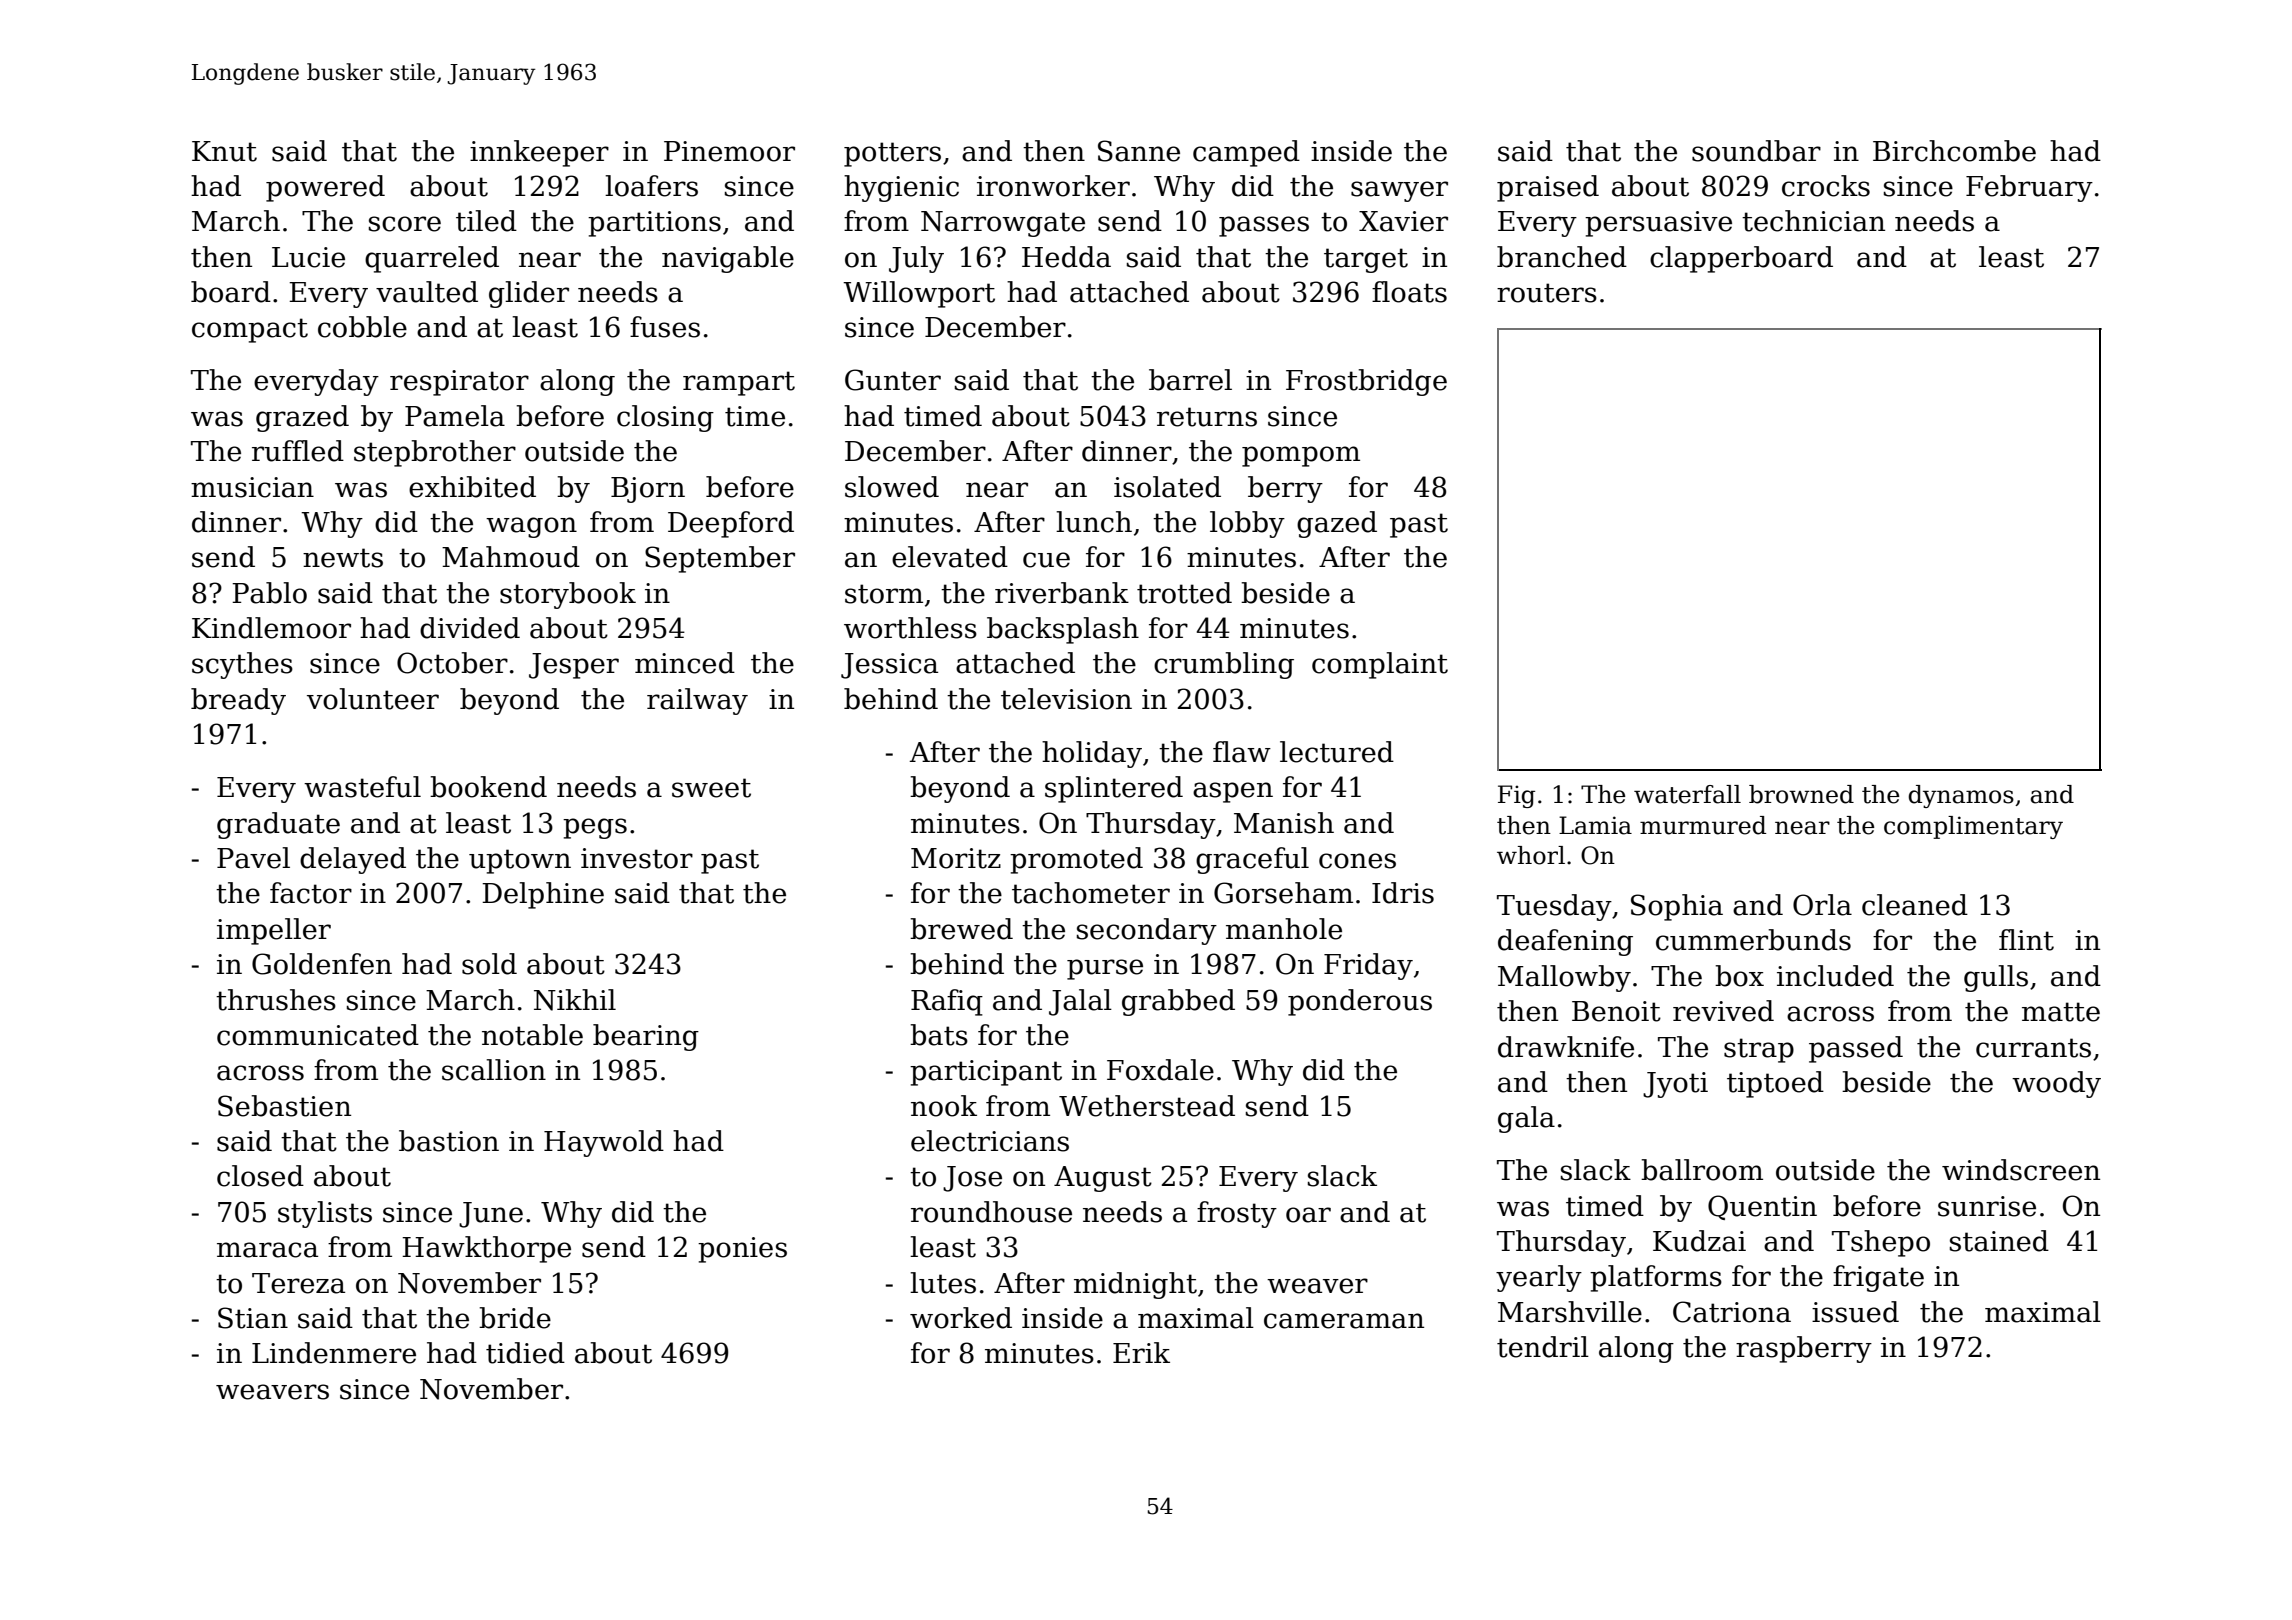 The width and height of the screenshot is (2292, 1620). I want to click on February, so click(2029, 188).
